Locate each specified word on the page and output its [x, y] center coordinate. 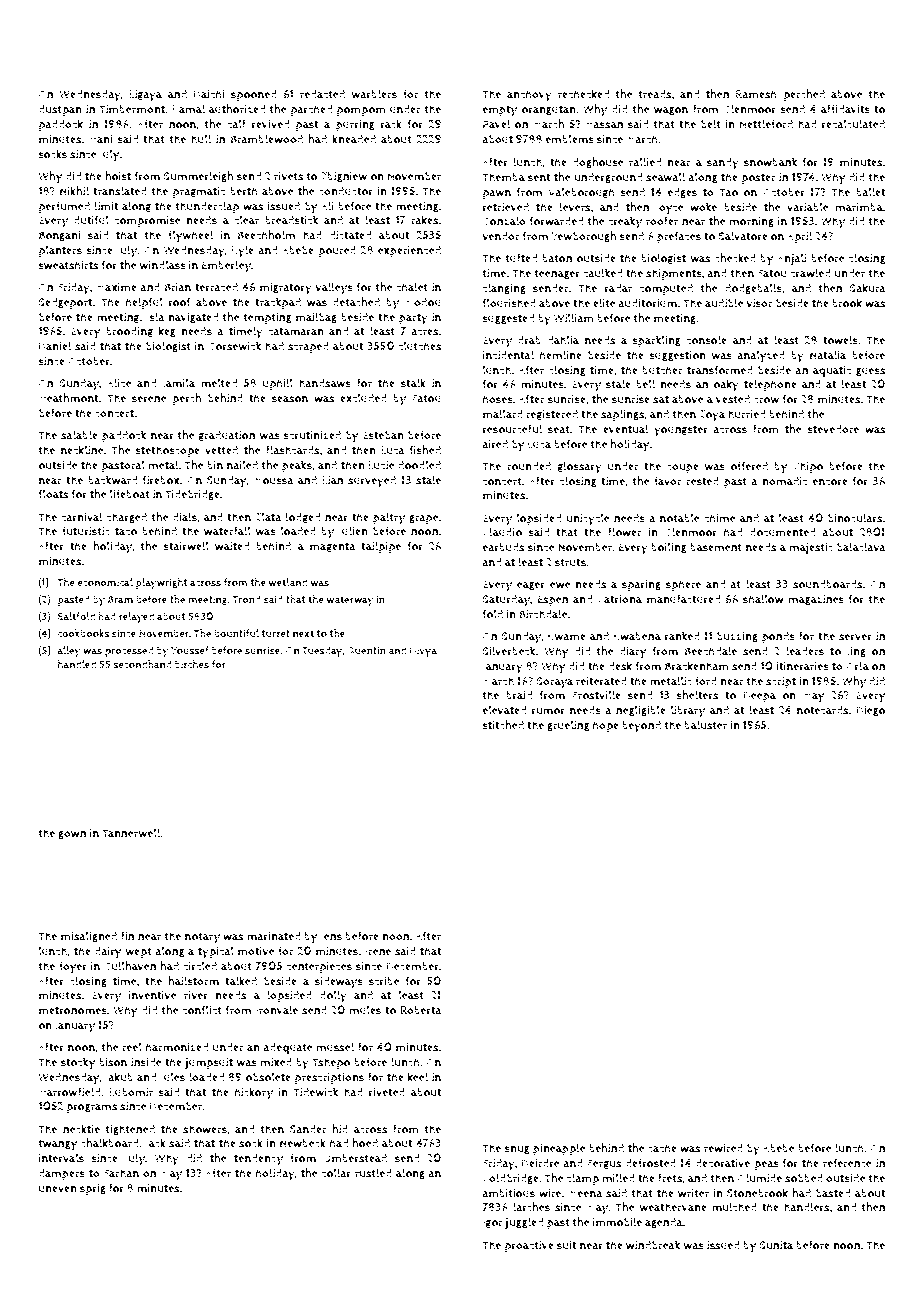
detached [356, 302]
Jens [331, 937]
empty [499, 111]
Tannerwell [131, 833]
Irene [378, 951]
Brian [178, 287]
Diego [871, 711]
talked [241, 981]
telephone [770, 385]
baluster [705, 725]
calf [236, 123]
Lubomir [131, 1092]
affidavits [845, 109]
